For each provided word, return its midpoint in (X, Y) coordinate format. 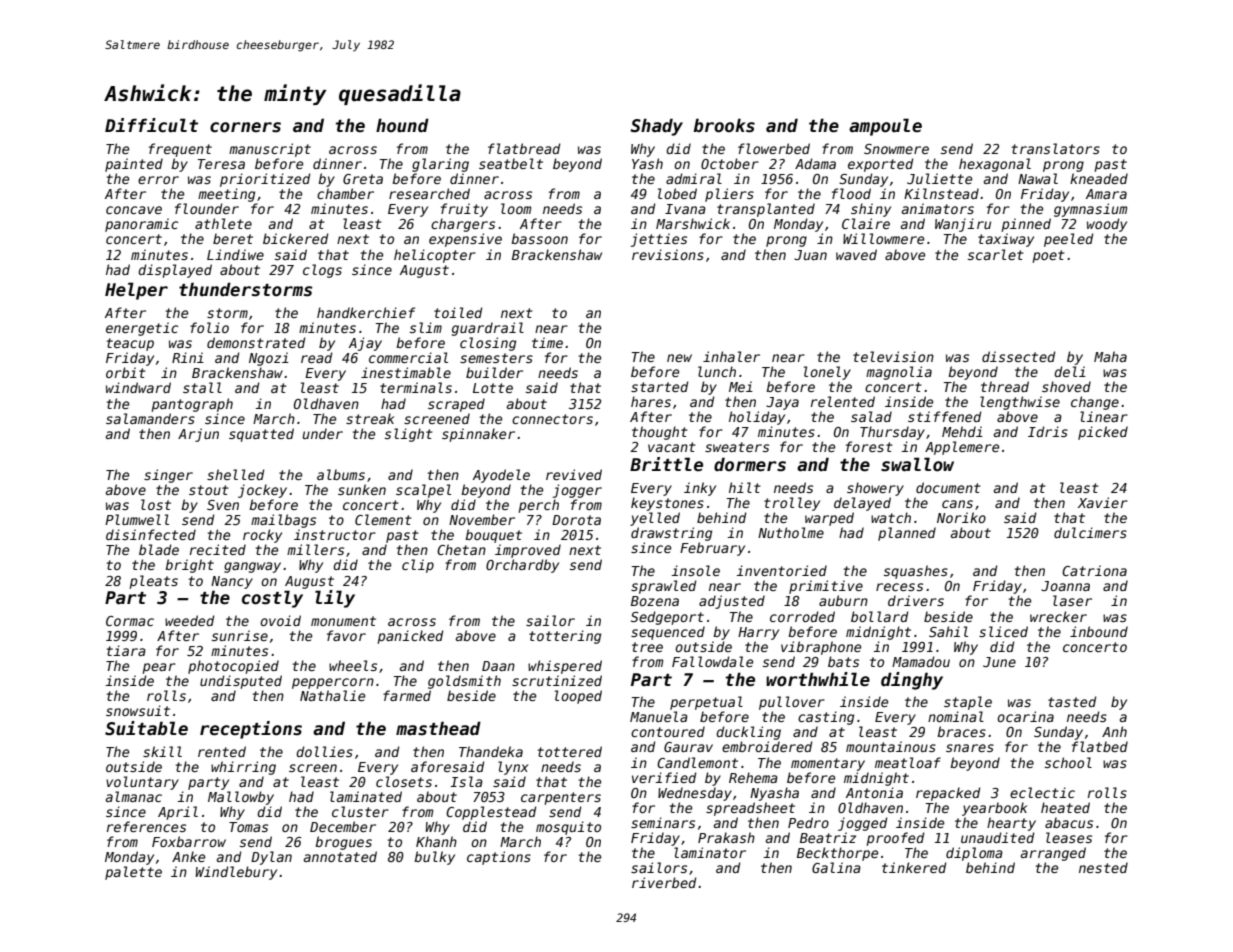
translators (1056, 148)
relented (843, 401)
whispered (565, 667)
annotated (340, 856)
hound (402, 125)
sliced (1003, 631)
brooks (724, 125)
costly (272, 599)
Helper (136, 291)
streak (370, 418)
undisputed (241, 682)
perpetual (706, 703)
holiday (757, 418)
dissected (1018, 356)
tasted (1072, 701)
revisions (668, 254)
